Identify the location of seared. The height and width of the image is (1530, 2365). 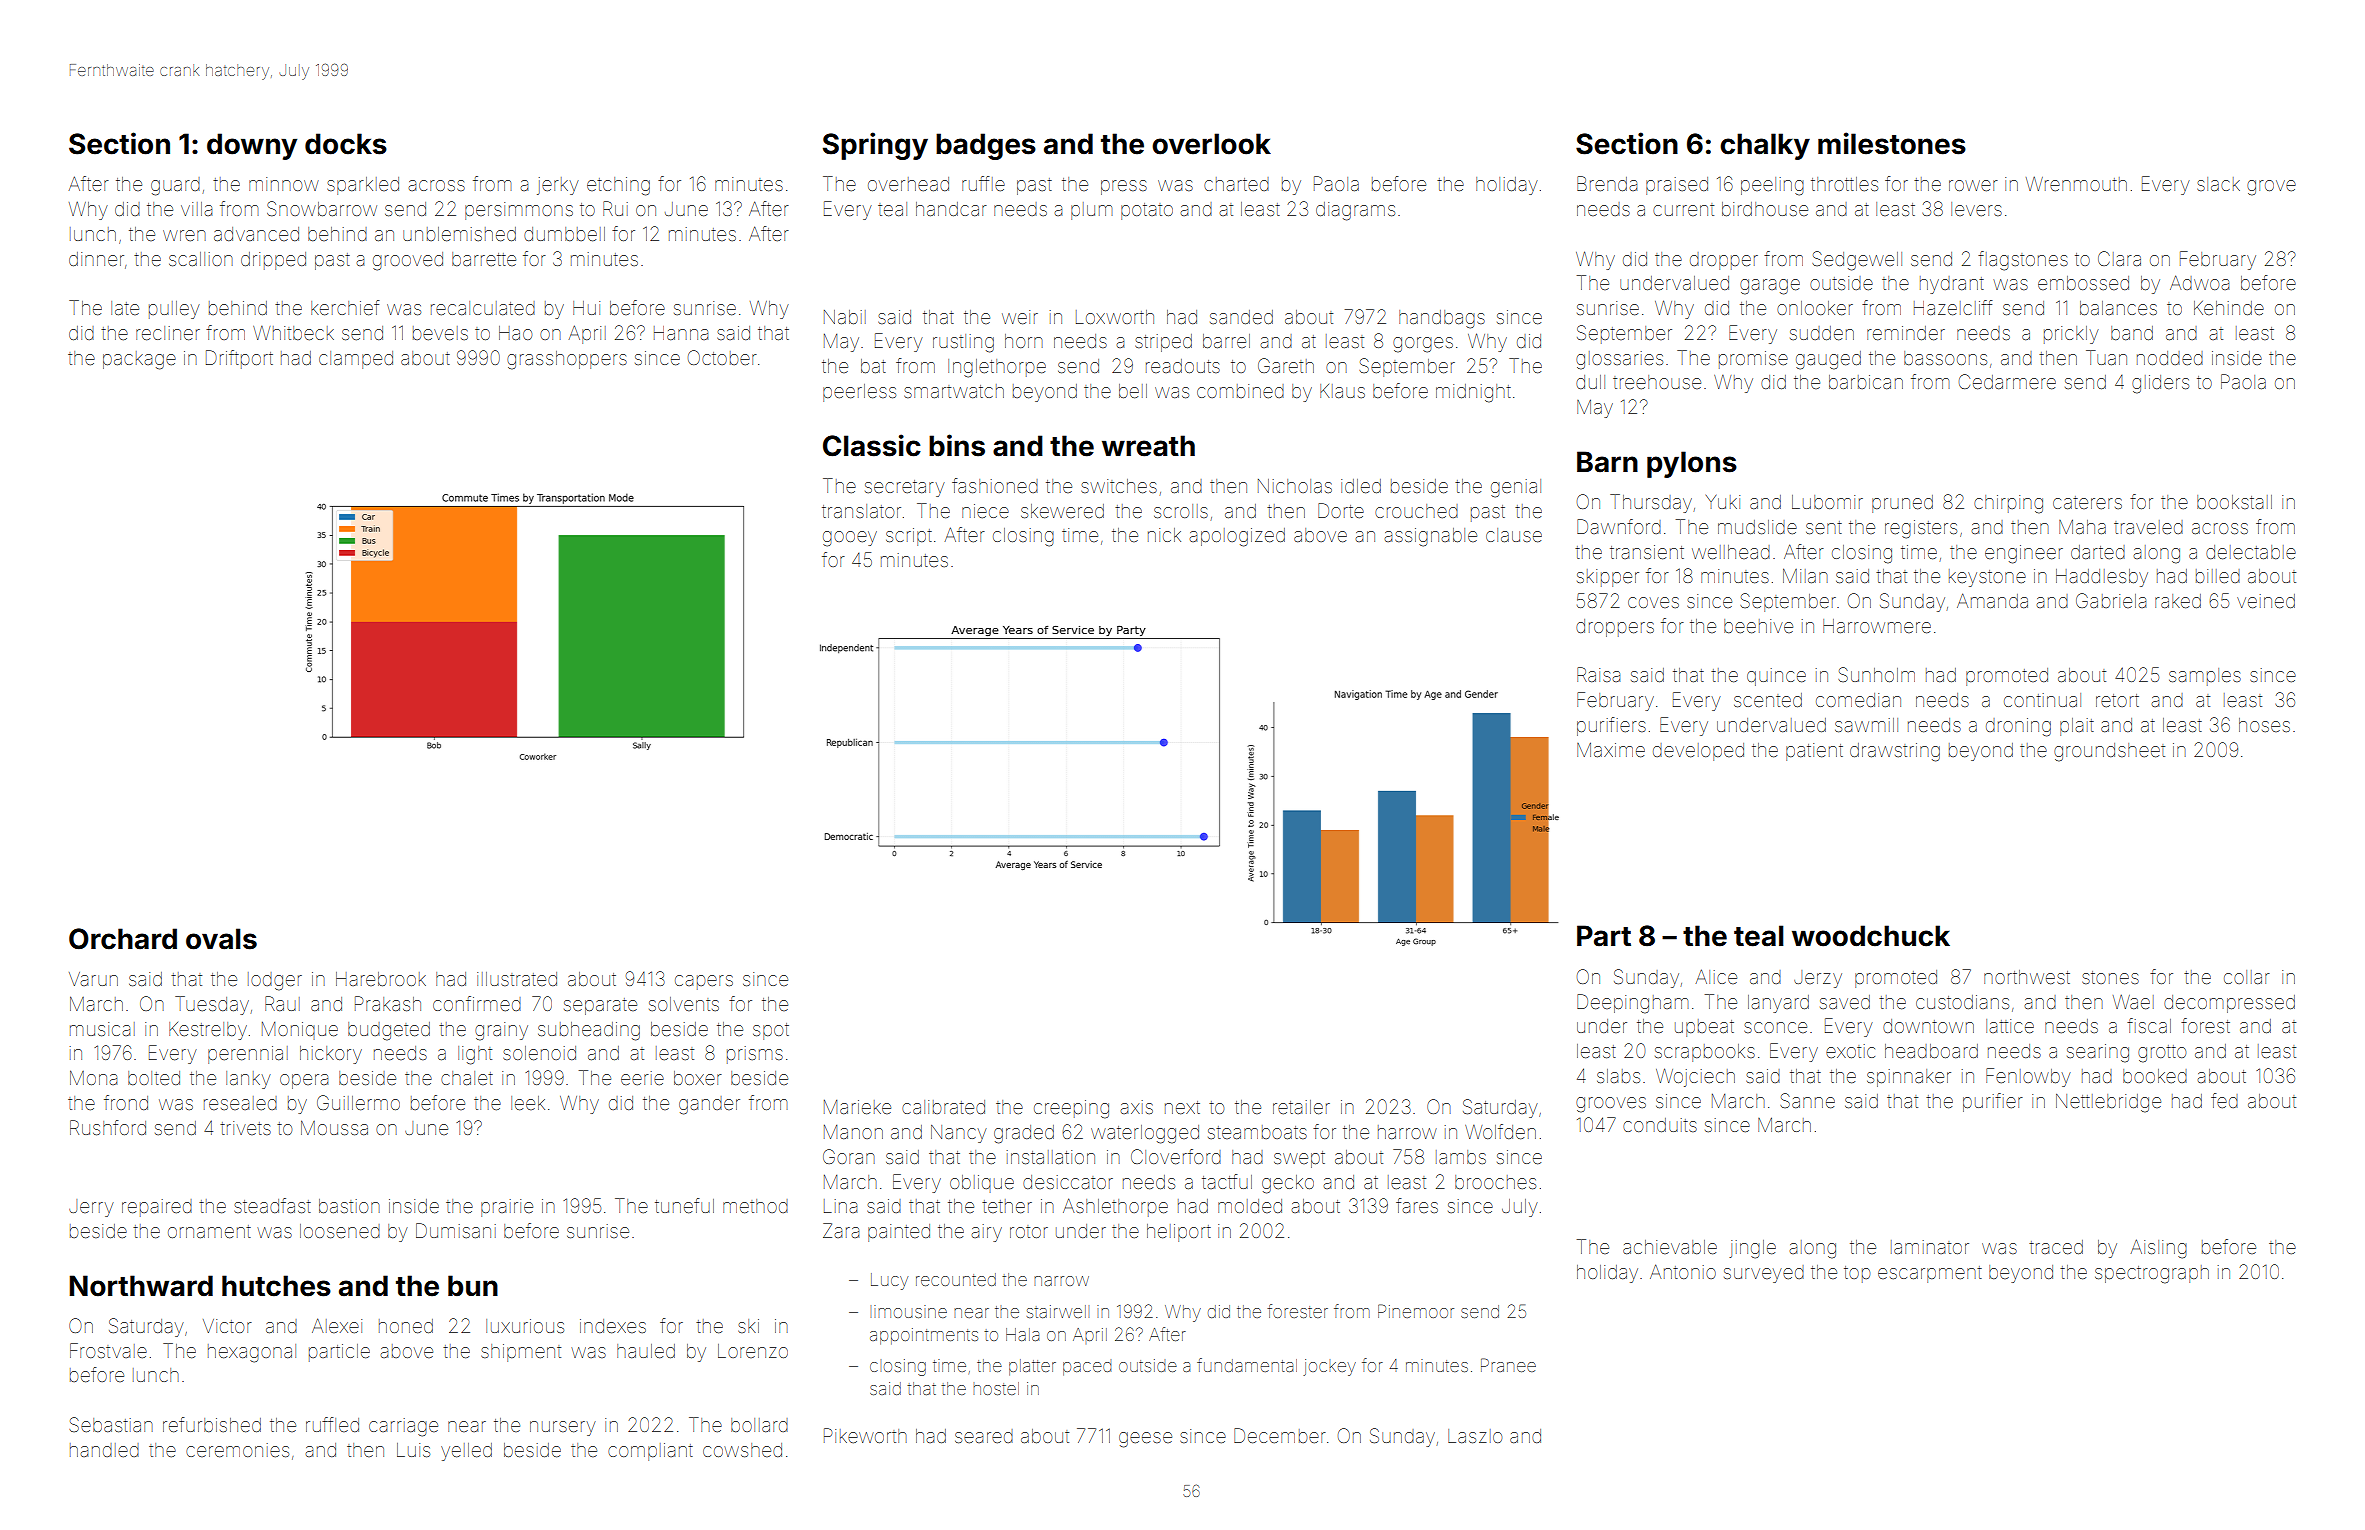
(984, 1436).
